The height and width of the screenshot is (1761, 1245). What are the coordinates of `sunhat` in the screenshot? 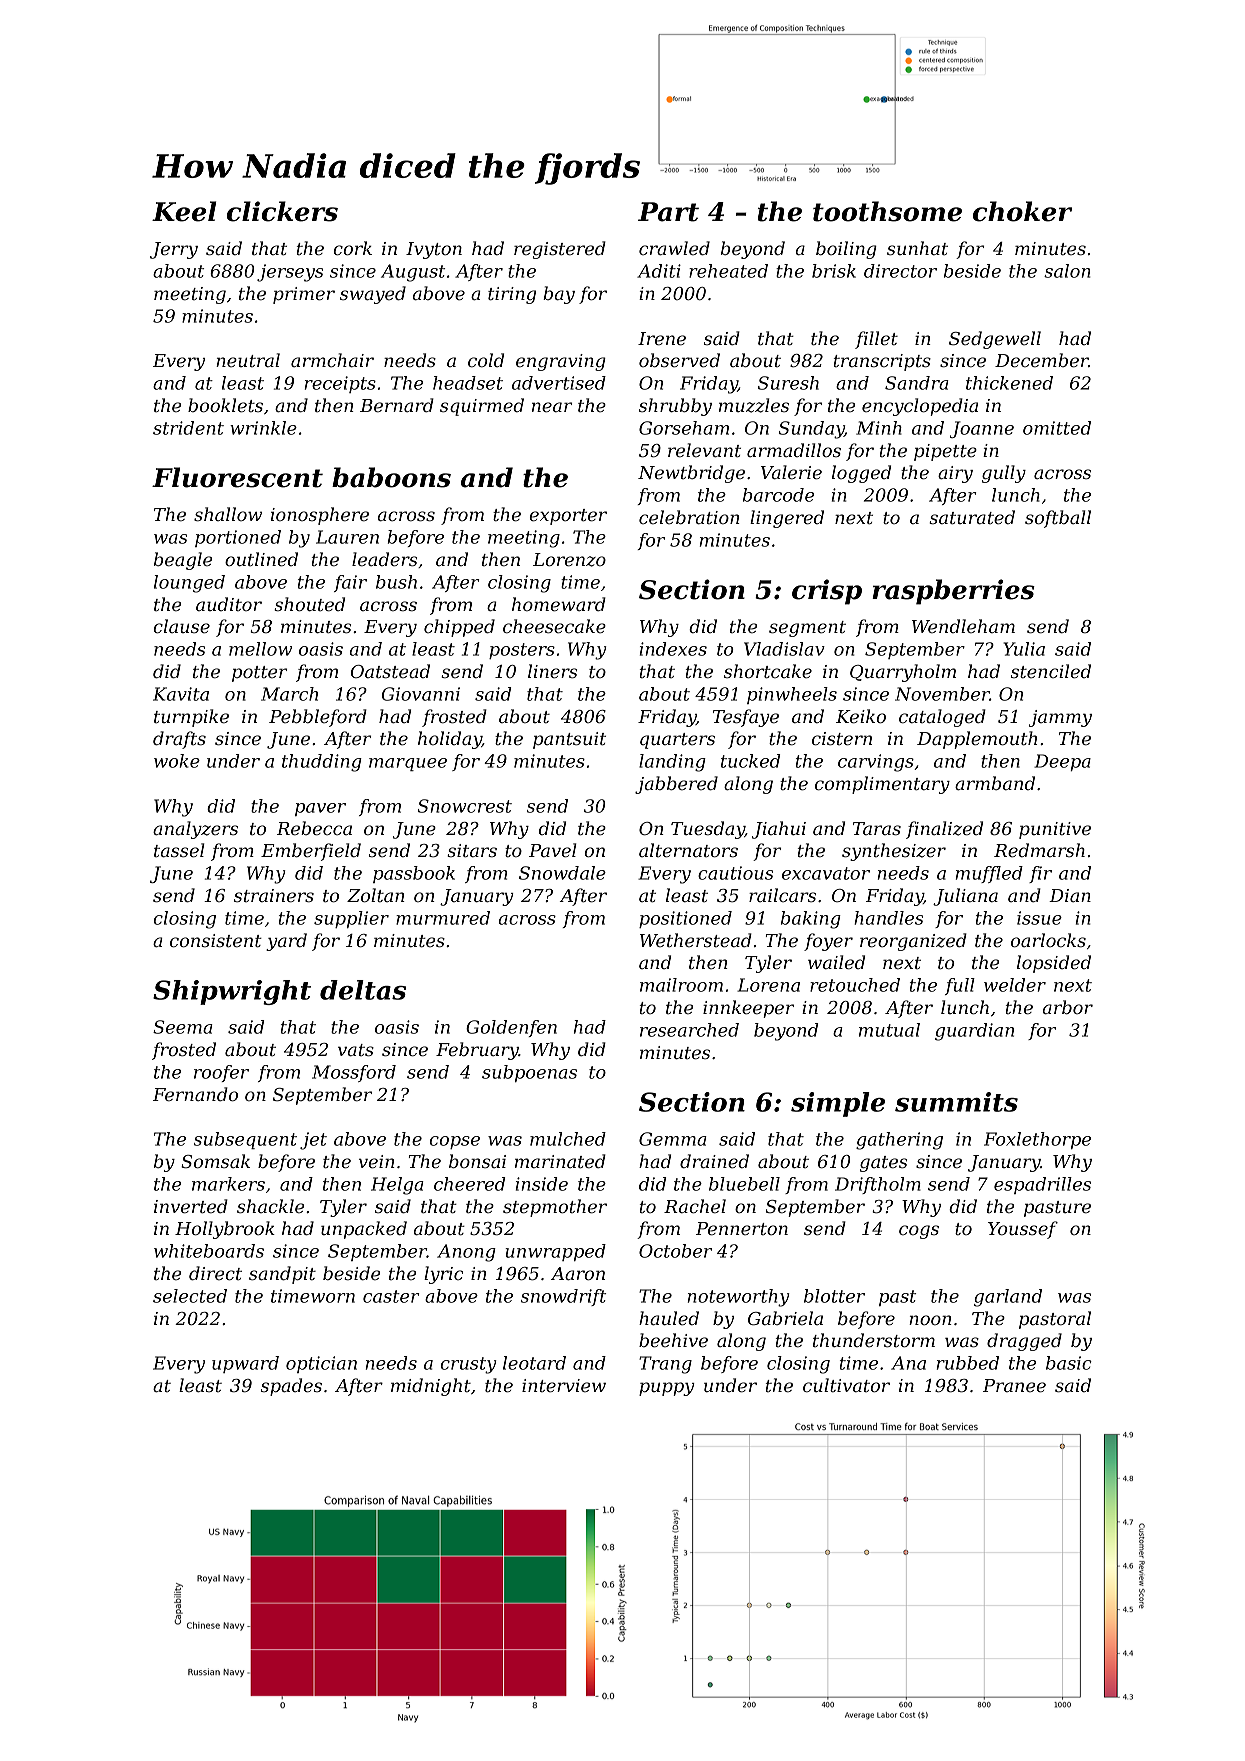 It's located at (917, 248).
